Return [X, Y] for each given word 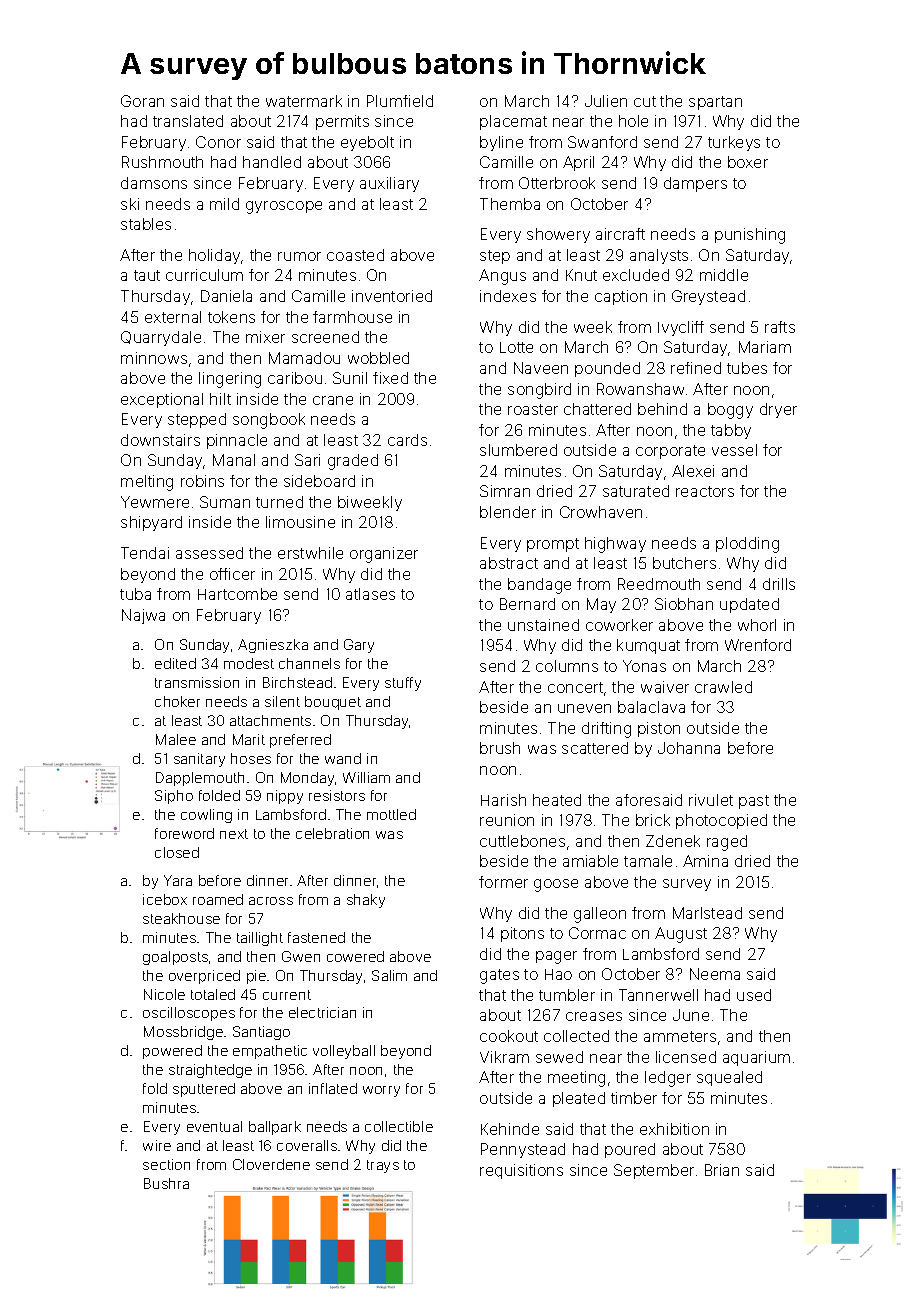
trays [383, 1166]
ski [130, 204]
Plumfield [400, 101]
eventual [214, 1126]
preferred [300, 741]
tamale [648, 861]
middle [724, 275]
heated [557, 800]
